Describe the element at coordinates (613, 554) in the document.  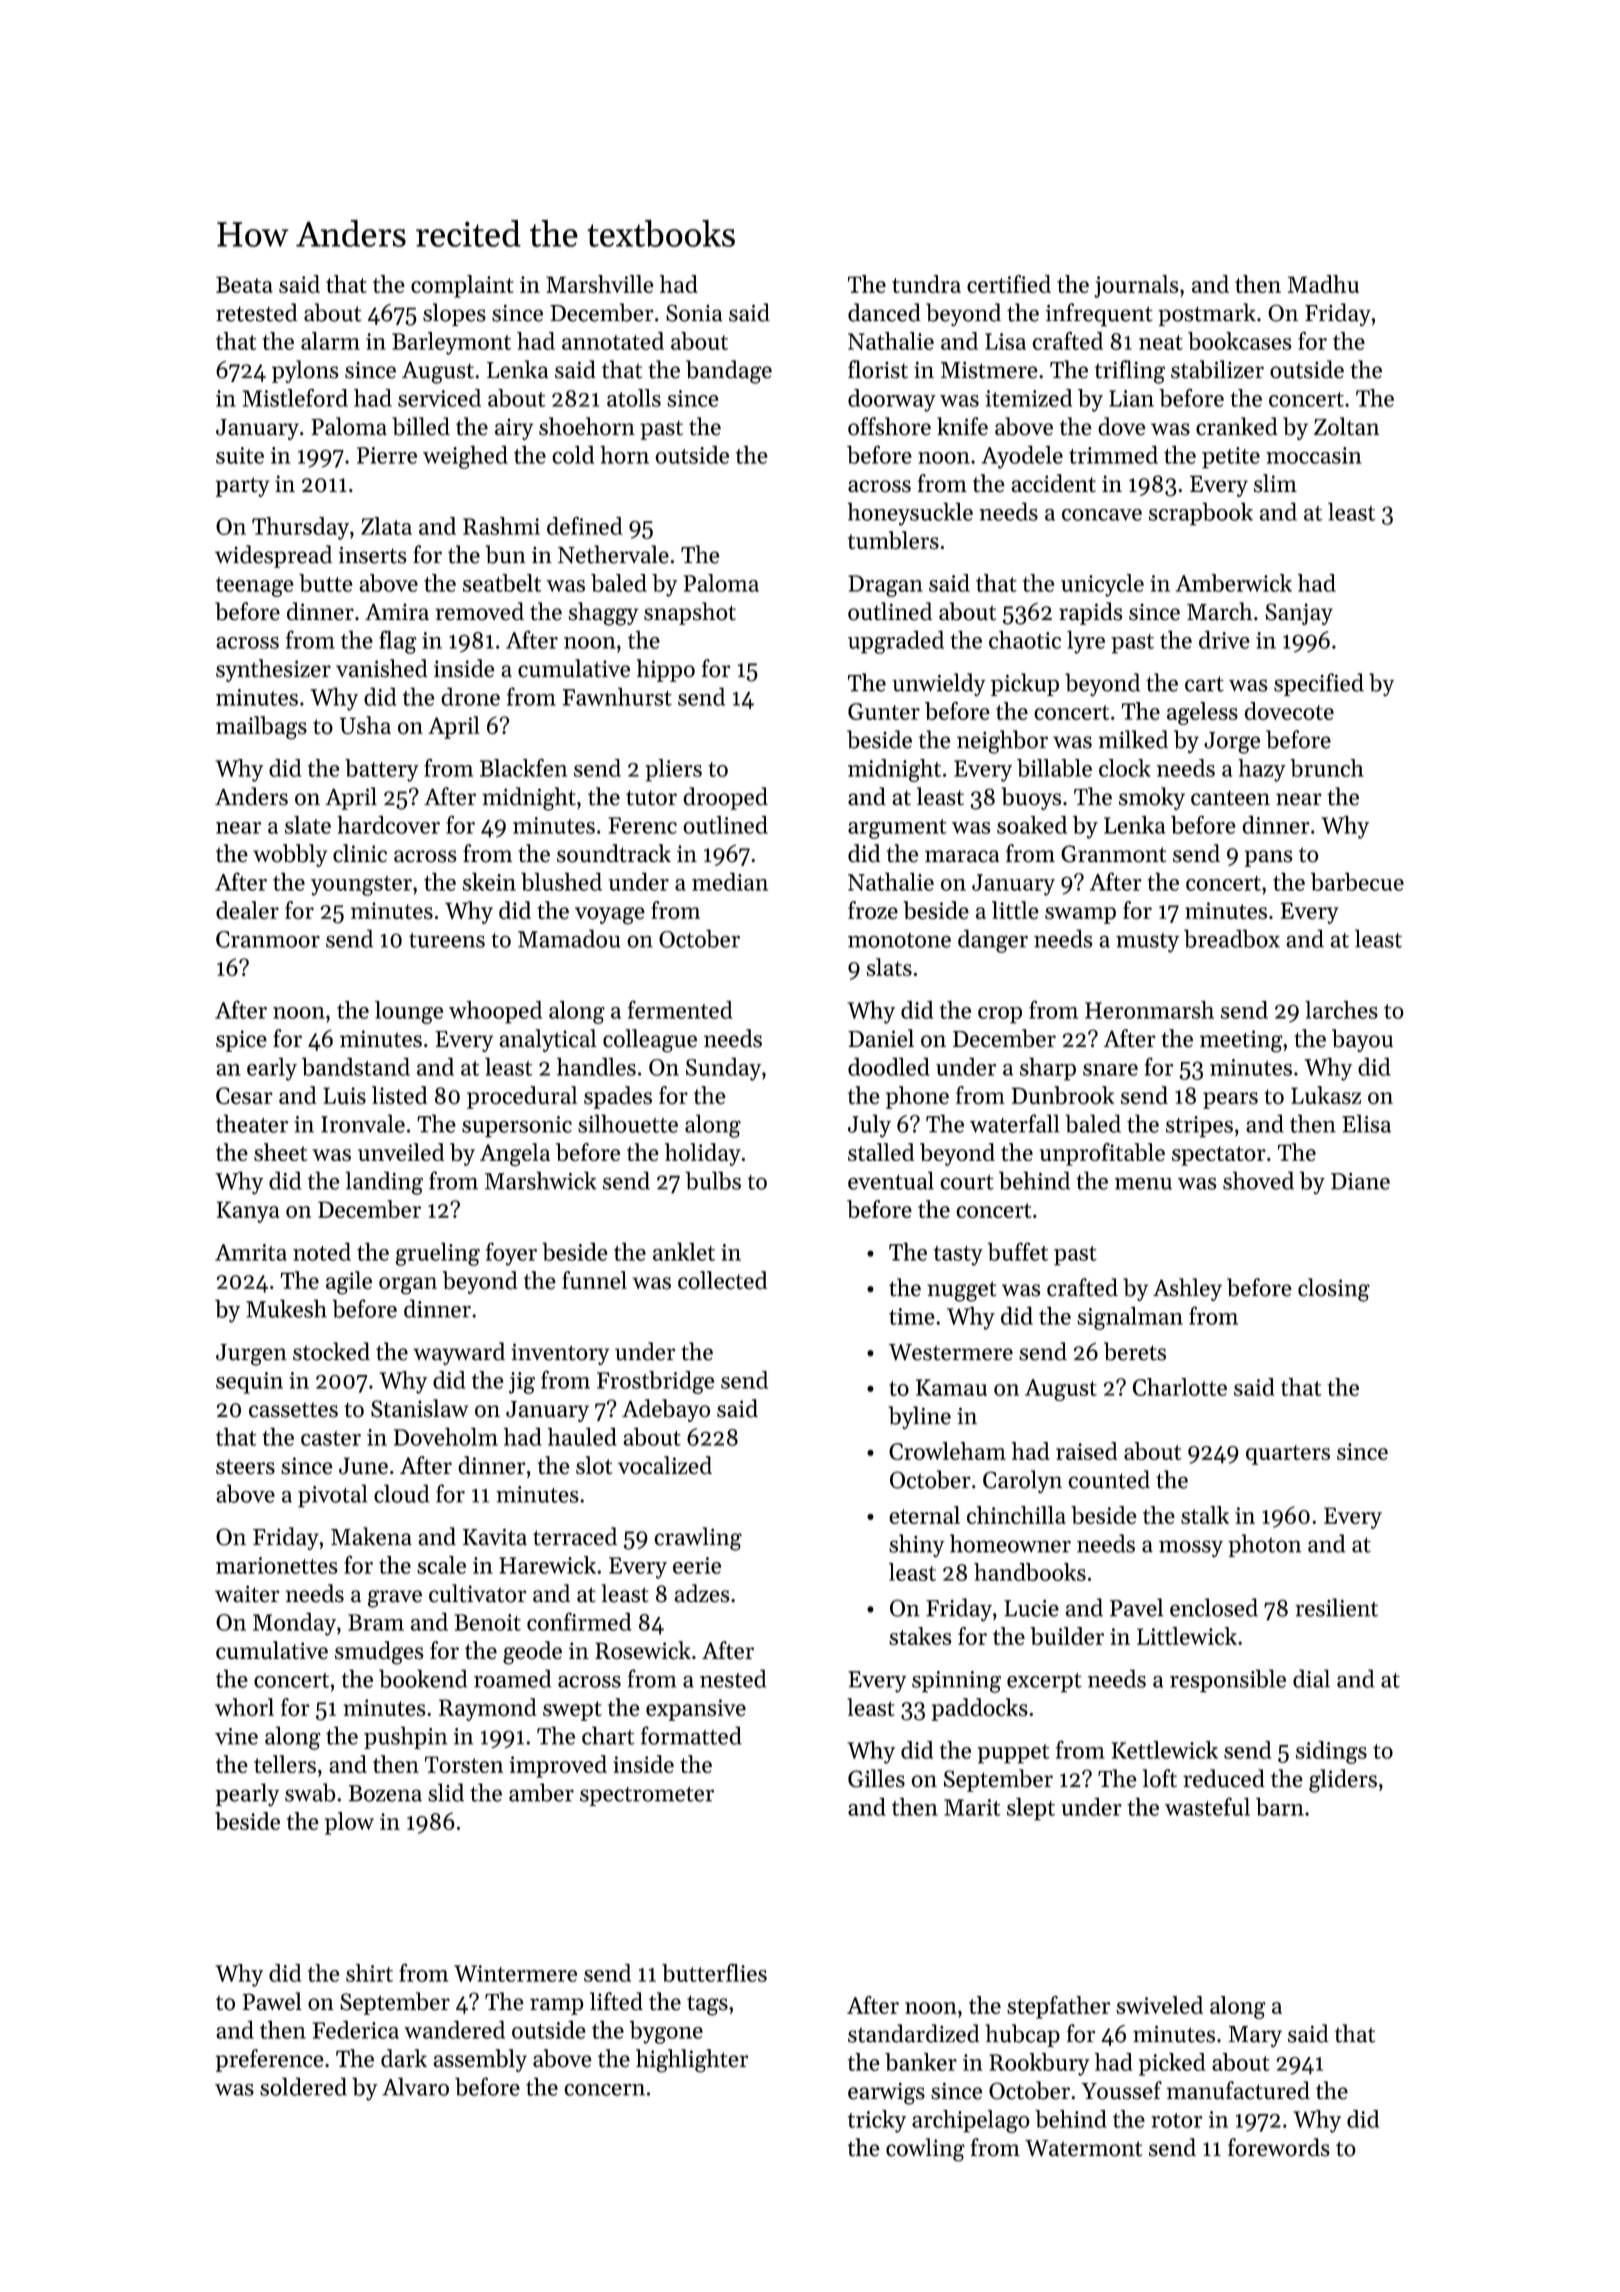
I see `Nethervale` at that location.
